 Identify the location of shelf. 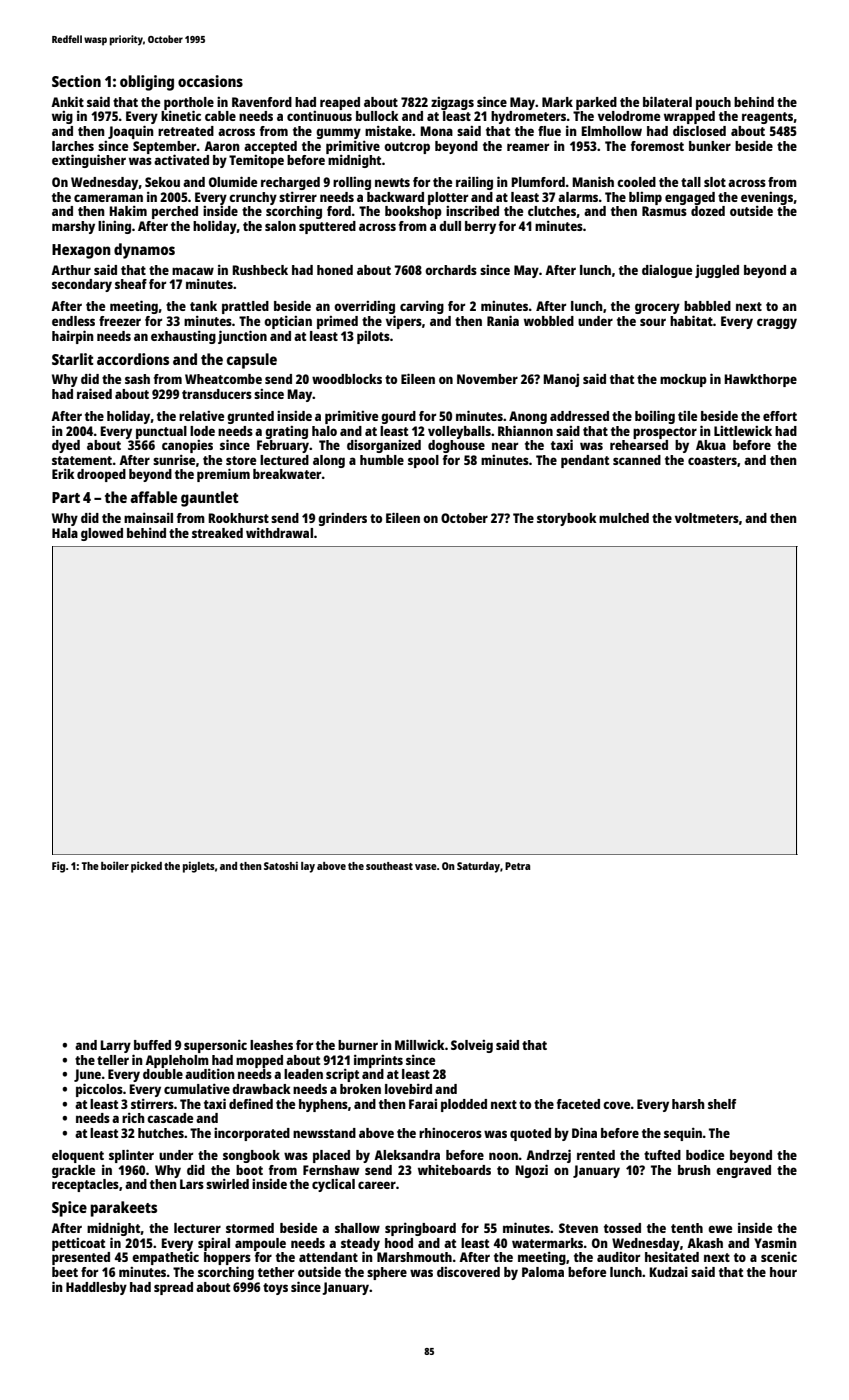
(722, 1104).
